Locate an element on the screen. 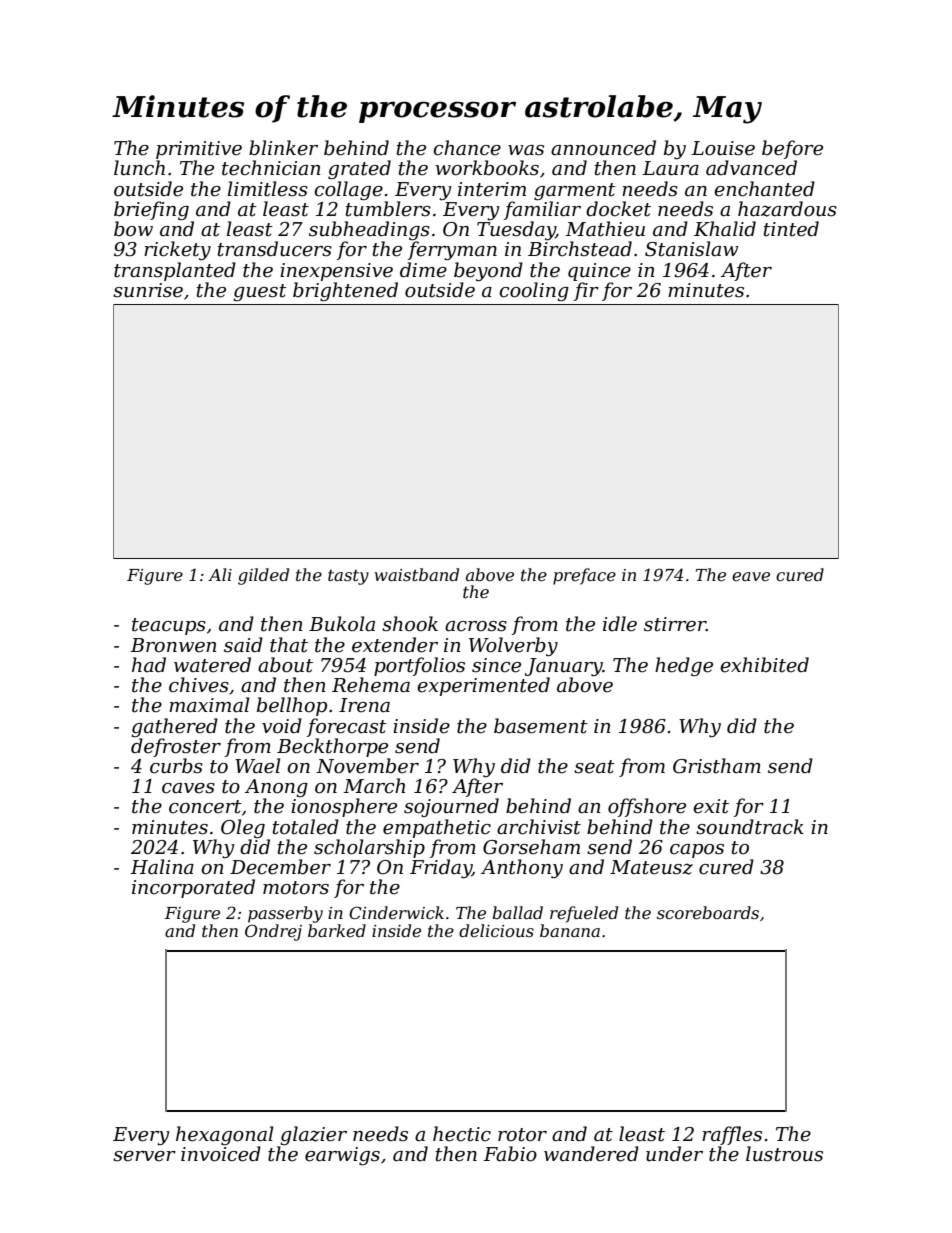 The height and width of the screenshot is (1233, 952). Friday is located at coordinates (441, 869).
